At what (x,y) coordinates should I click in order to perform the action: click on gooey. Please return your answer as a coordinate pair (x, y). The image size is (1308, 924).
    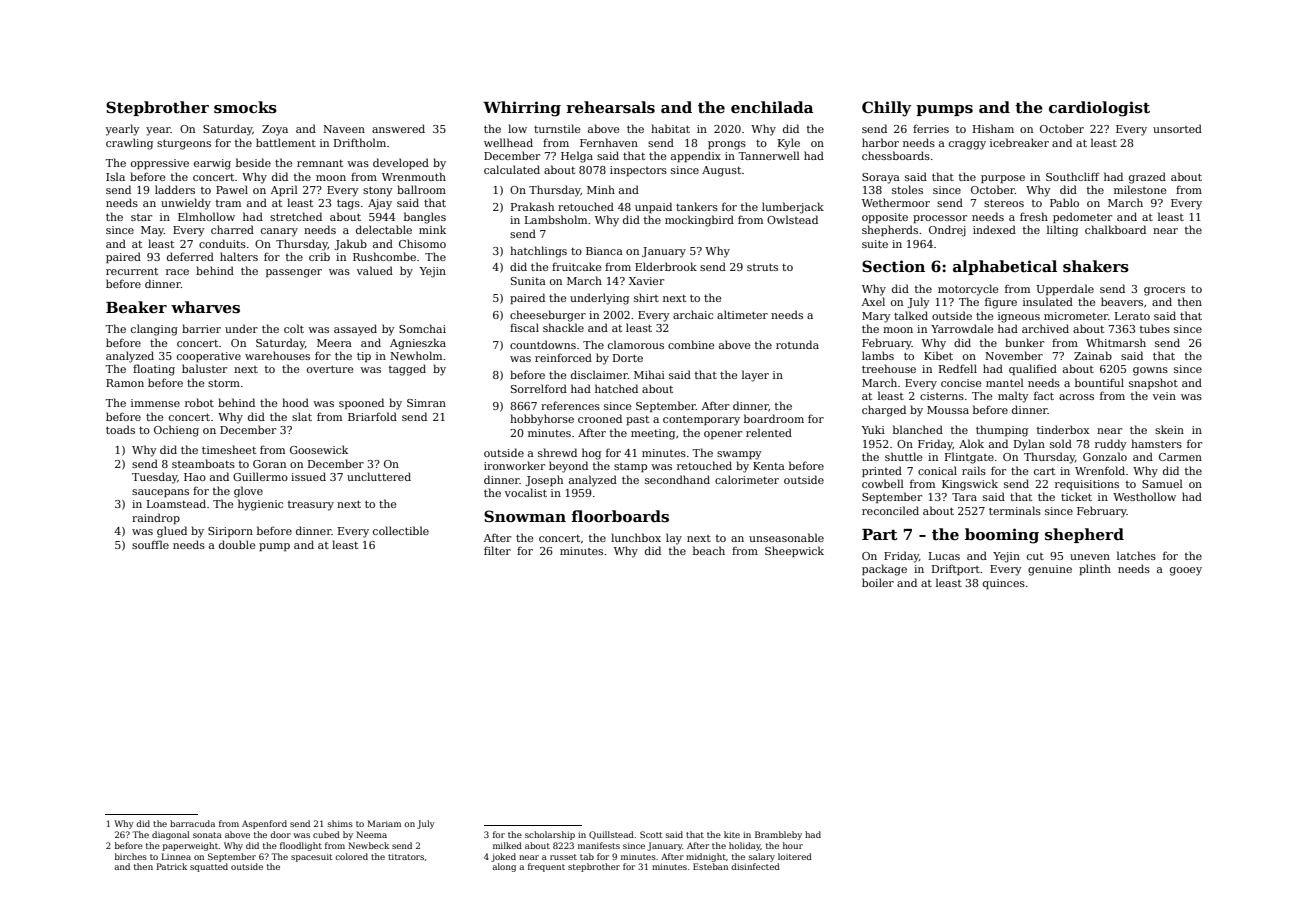
    Looking at the image, I should click on (1186, 571).
